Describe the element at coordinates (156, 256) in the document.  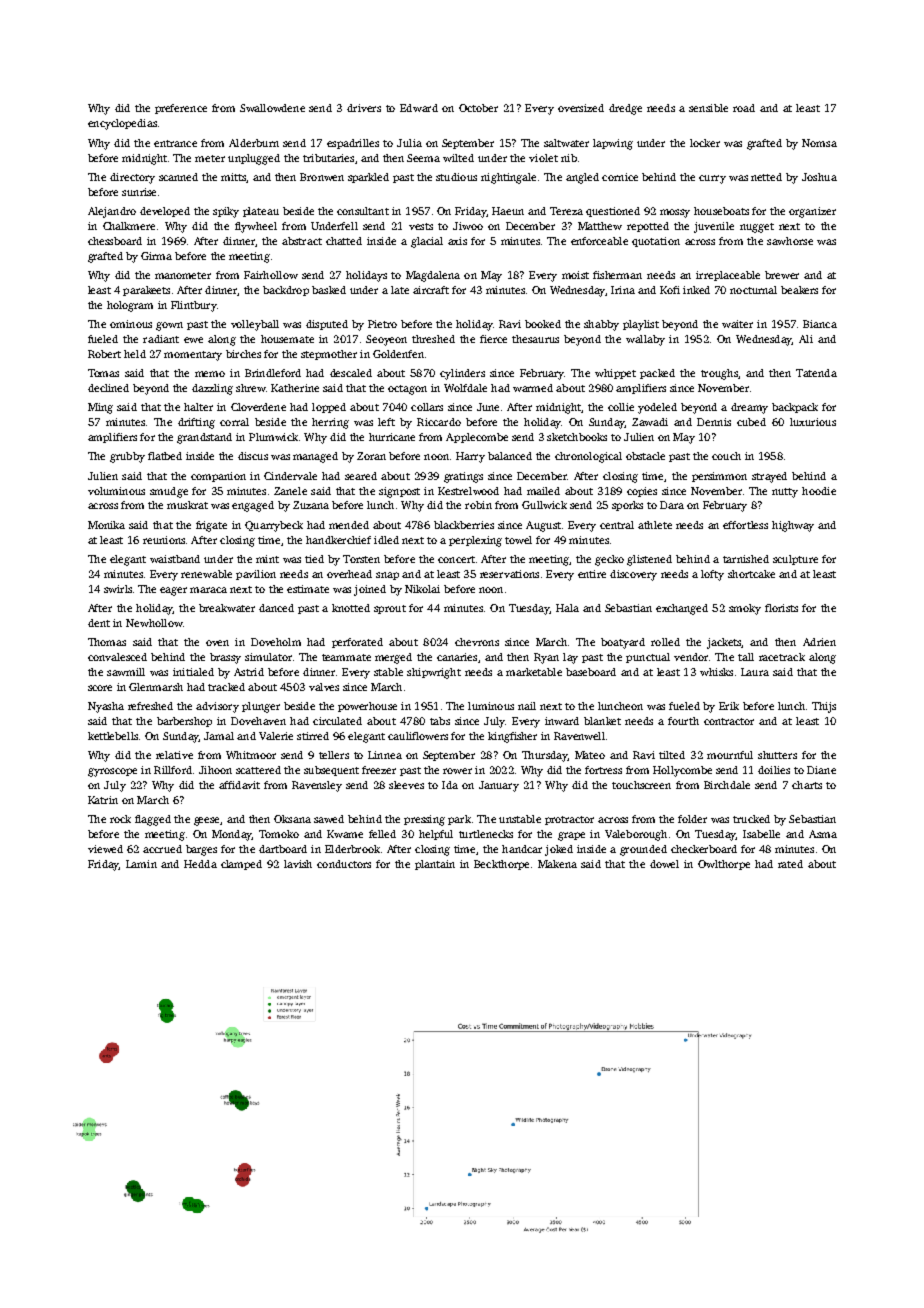
I see `Girma` at that location.
